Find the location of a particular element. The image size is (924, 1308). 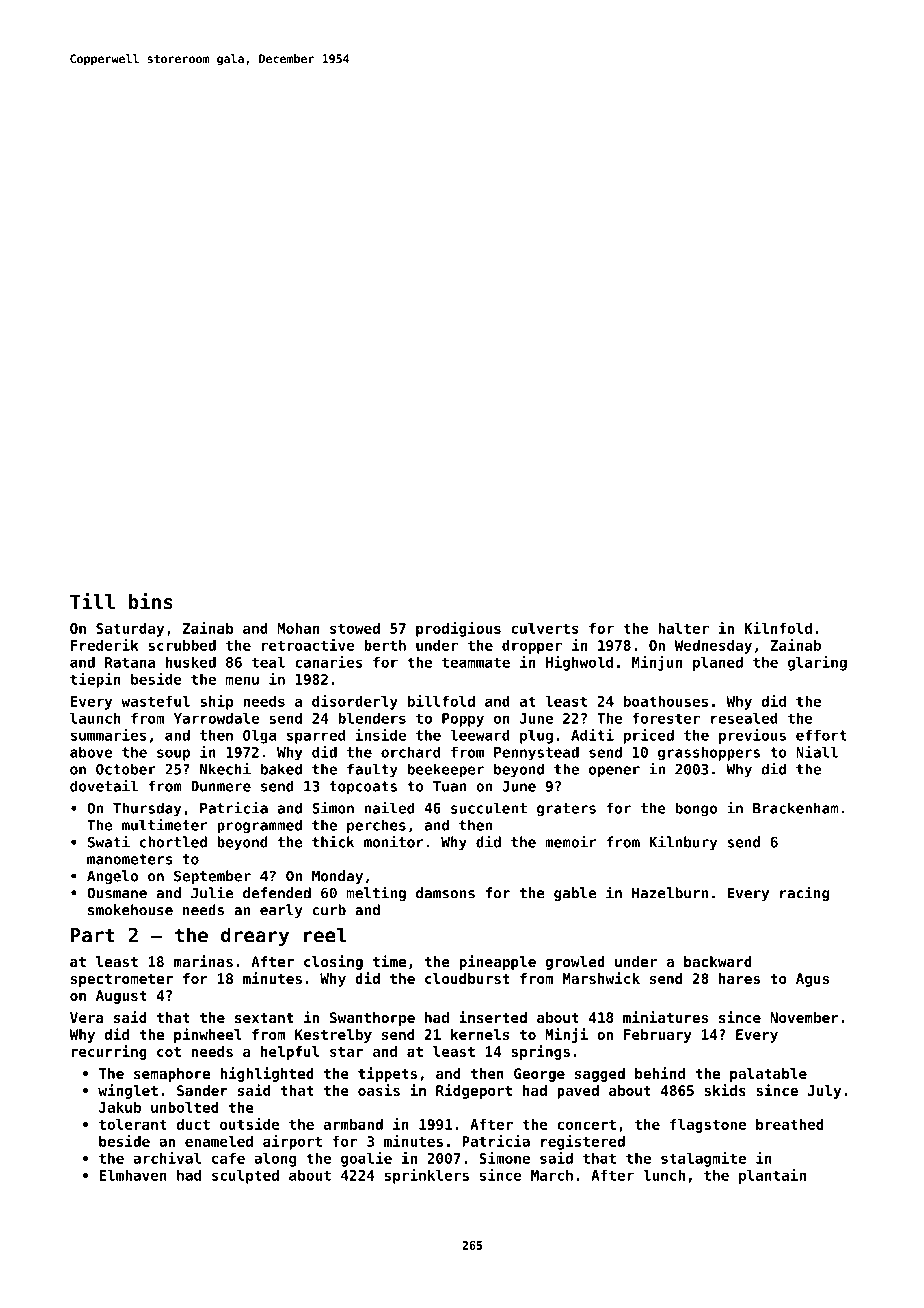

prodigious is located at coordinates (458, 629).
